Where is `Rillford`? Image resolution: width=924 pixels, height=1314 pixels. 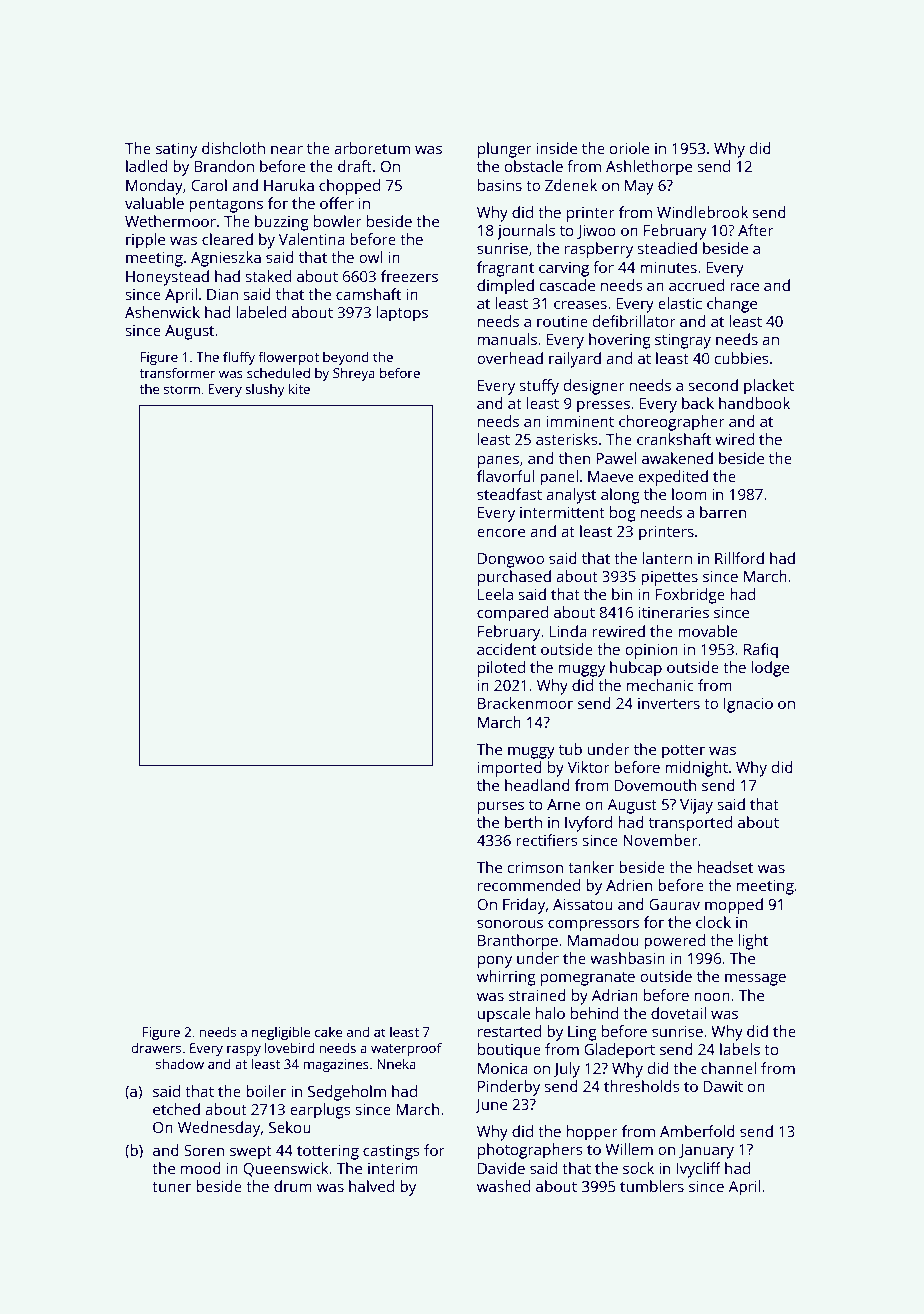
Rillford is located at coordinates (739, 558).
